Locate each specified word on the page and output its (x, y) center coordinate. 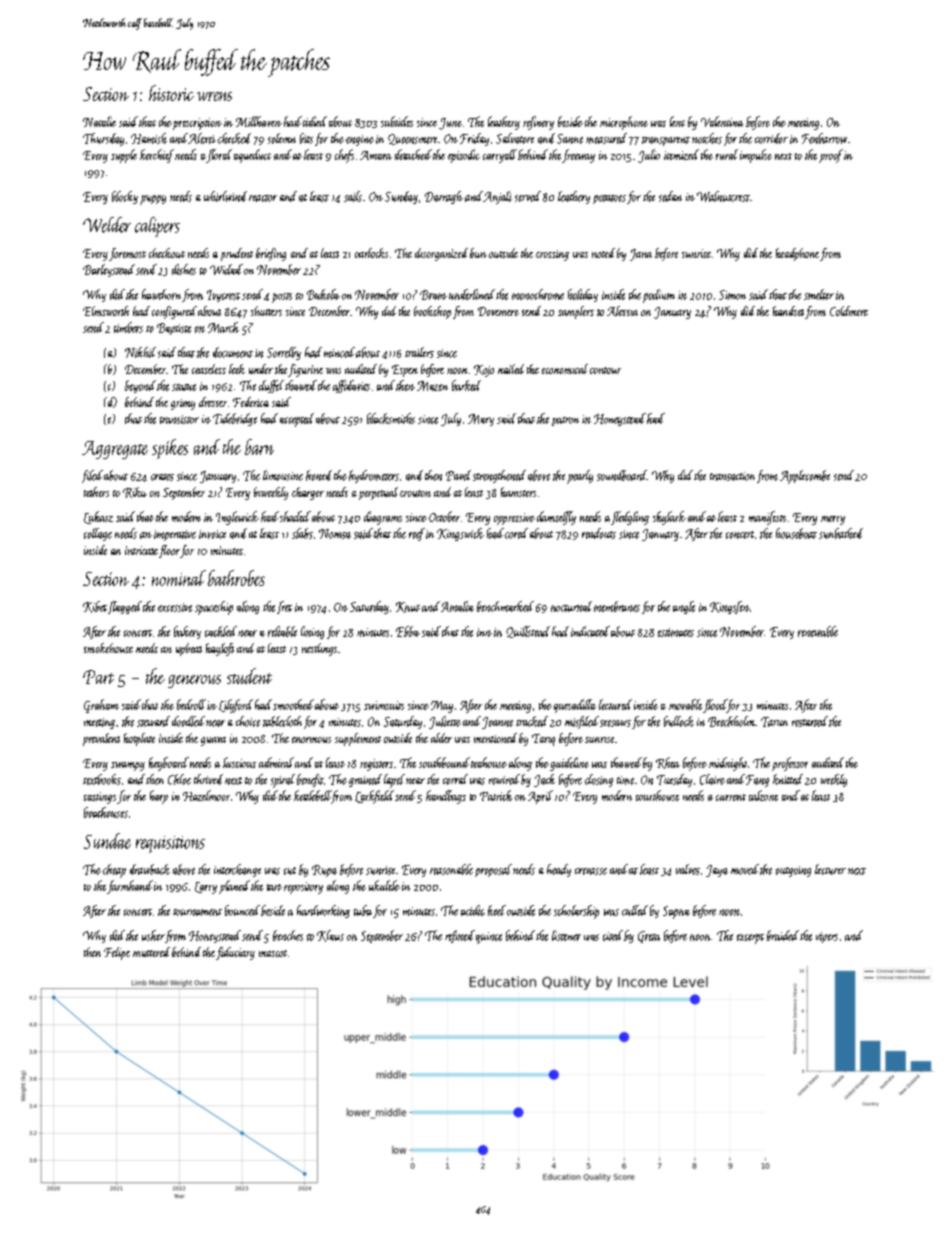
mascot (273, 953)
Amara (376, 155)
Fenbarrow (824, 138)
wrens (214, 96)
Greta (649, 937)
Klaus (330, 936)
